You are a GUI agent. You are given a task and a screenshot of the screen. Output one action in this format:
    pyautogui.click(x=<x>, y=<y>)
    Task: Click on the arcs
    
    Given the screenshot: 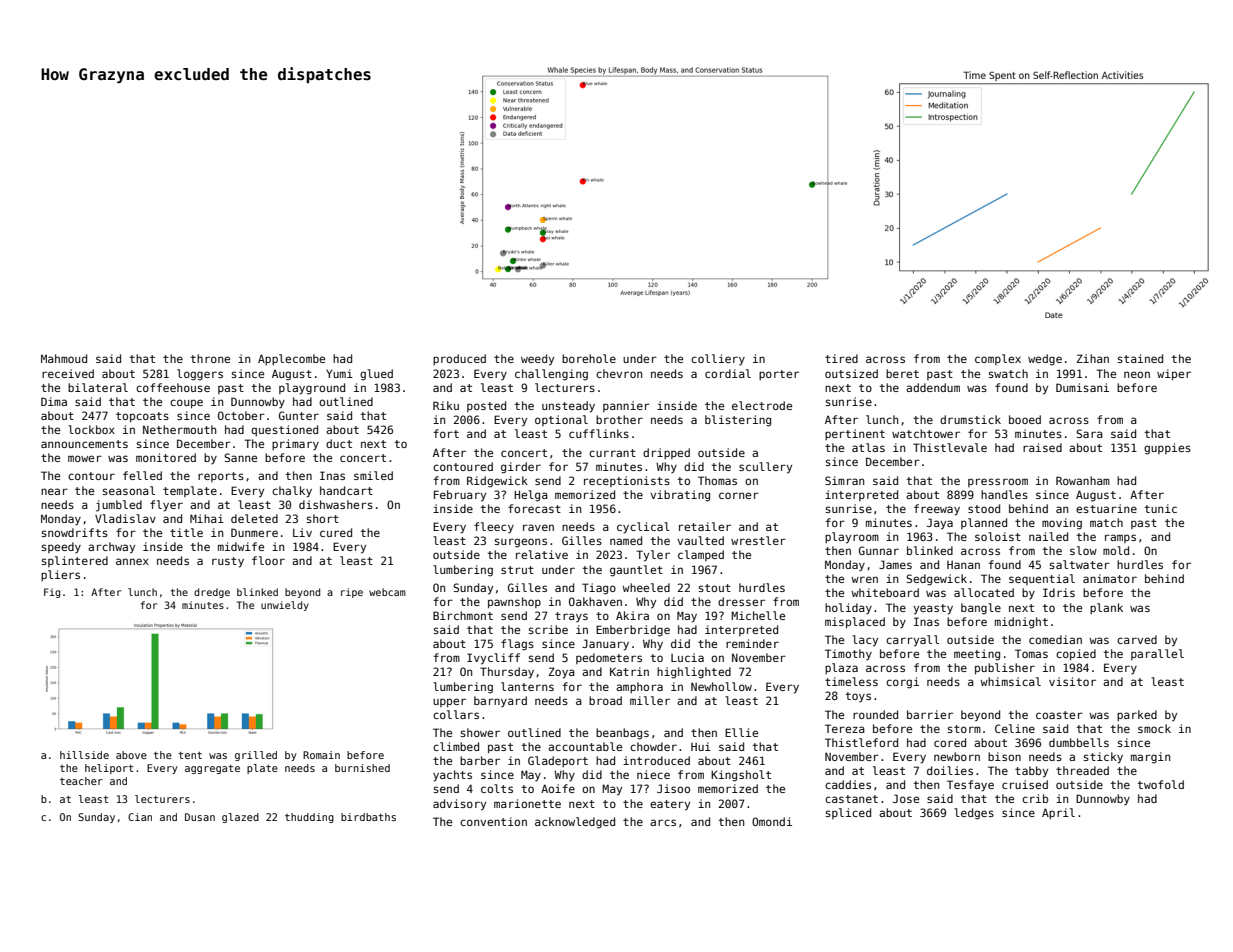 What is the action you would take?
    pyautogui.click(x=663, y=822)
